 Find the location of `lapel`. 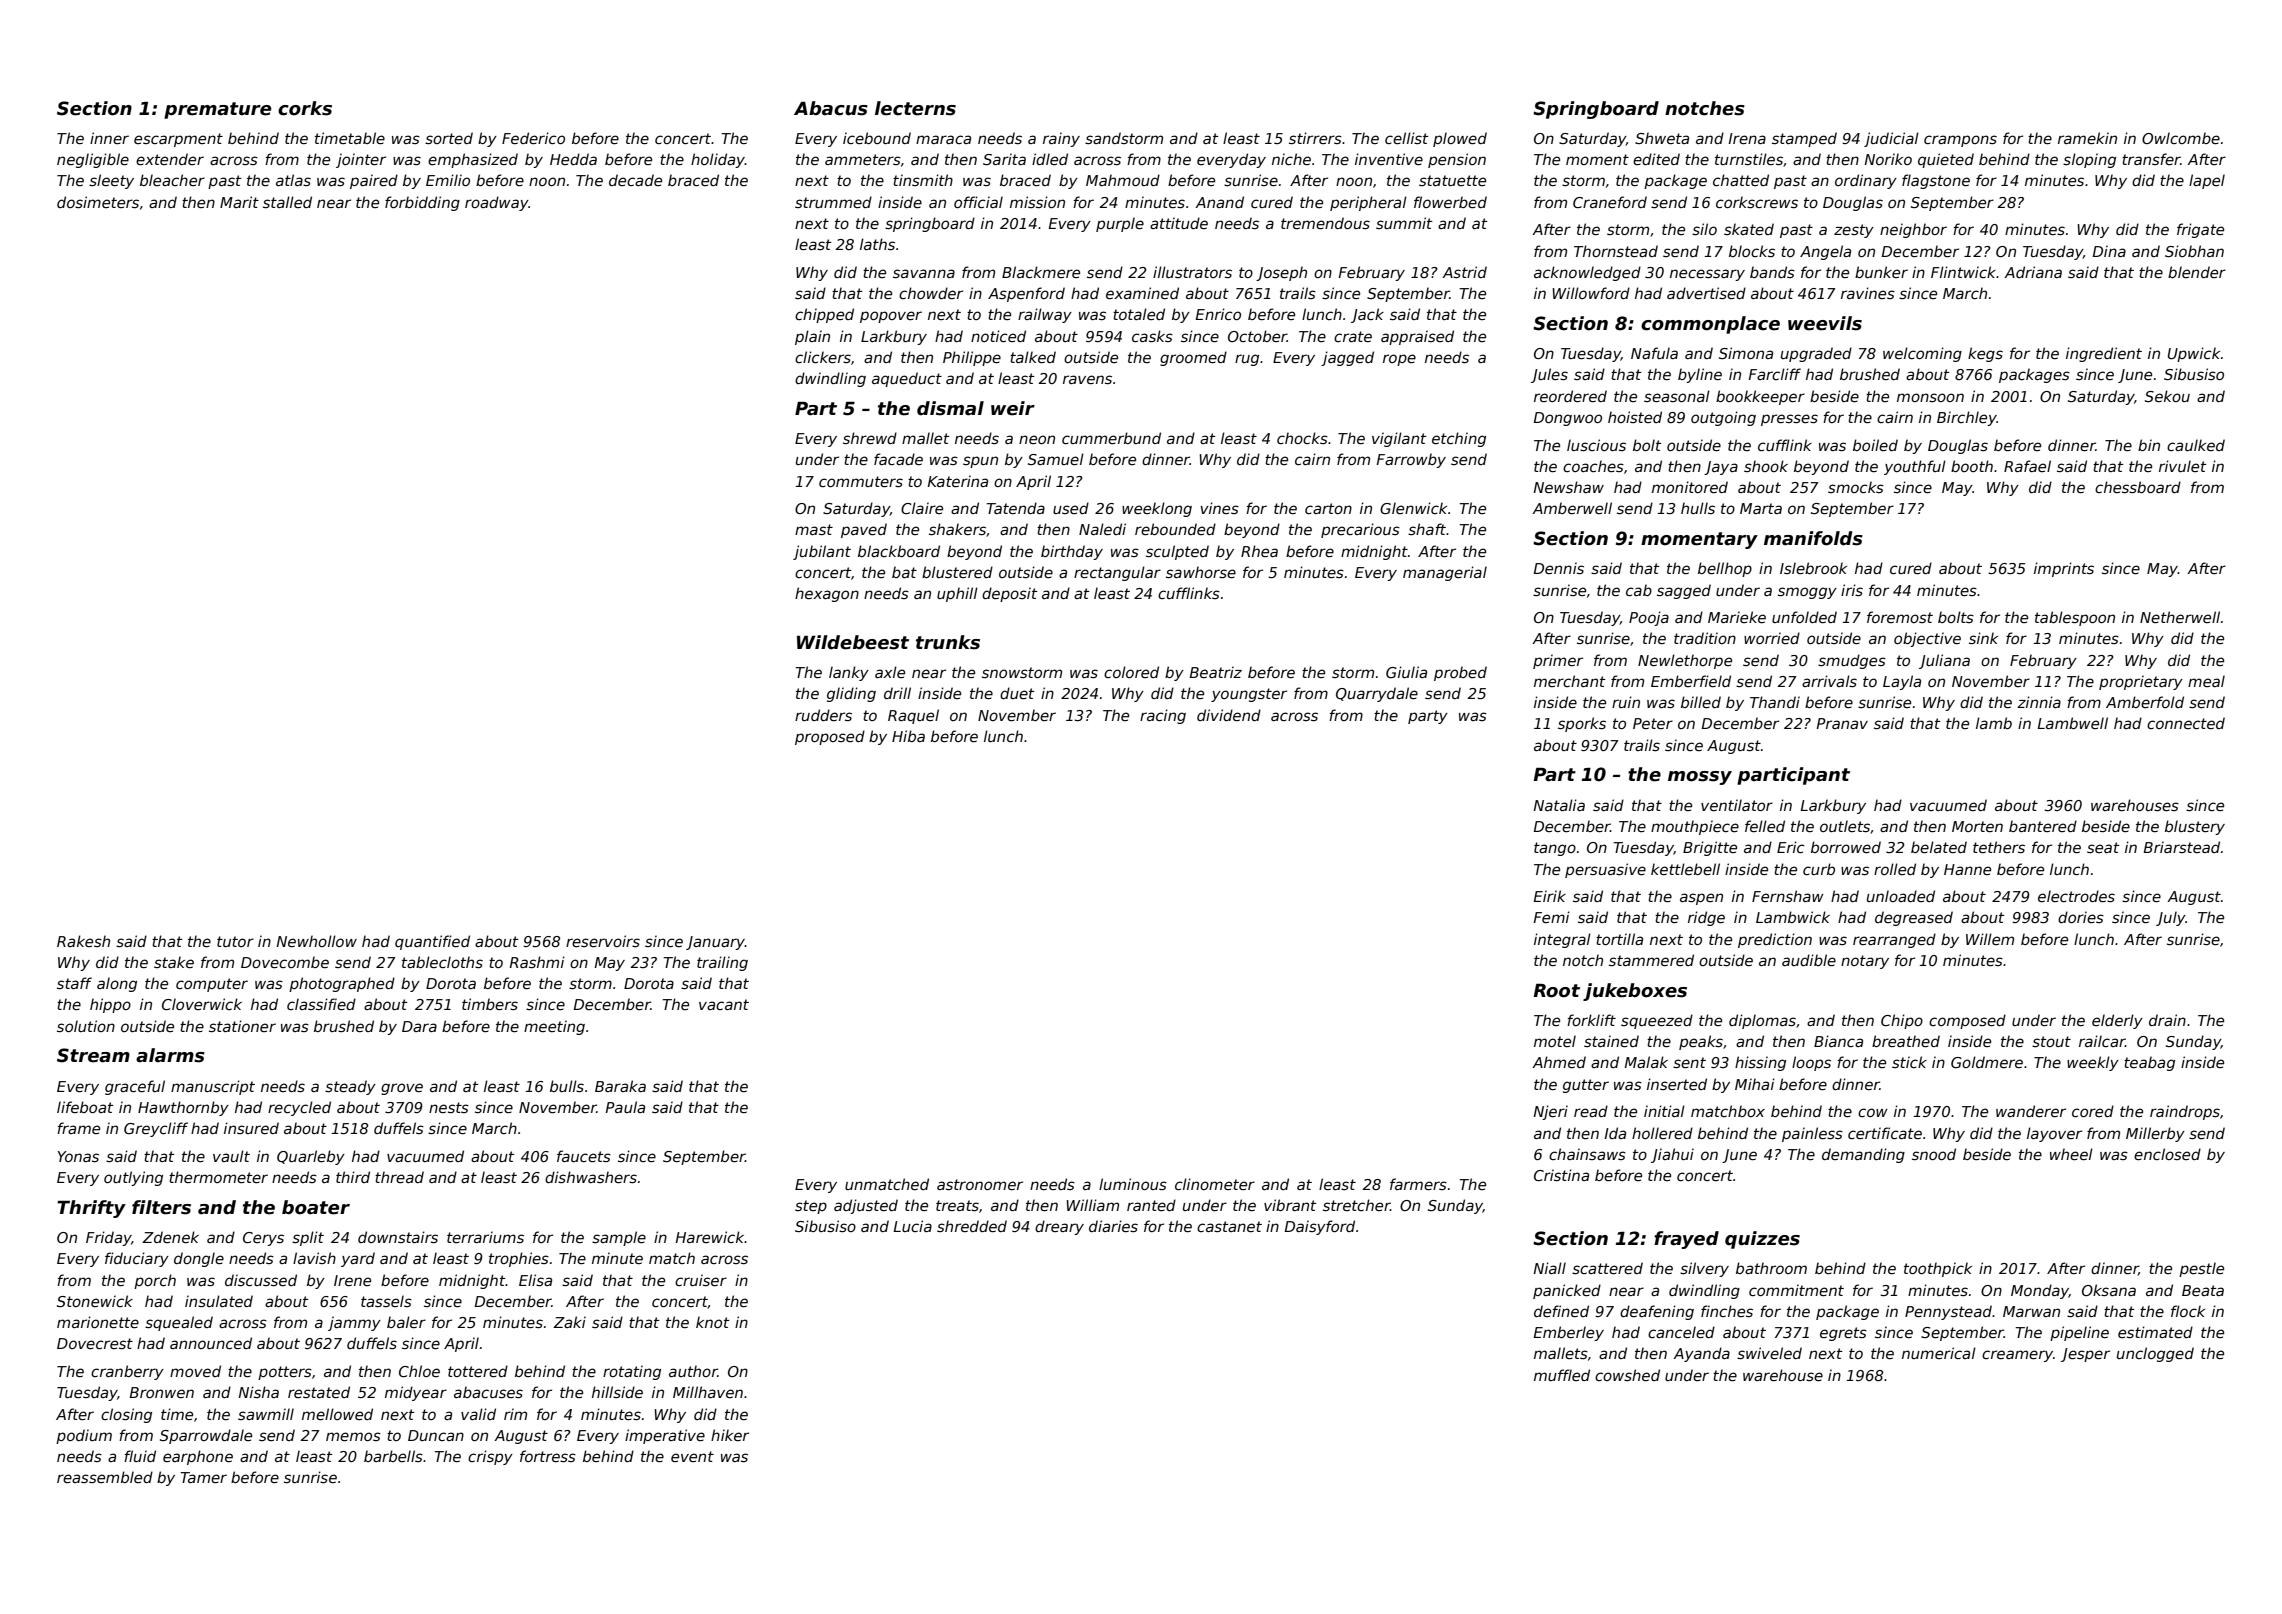

lapel is located at coordinates (2207, 181).
